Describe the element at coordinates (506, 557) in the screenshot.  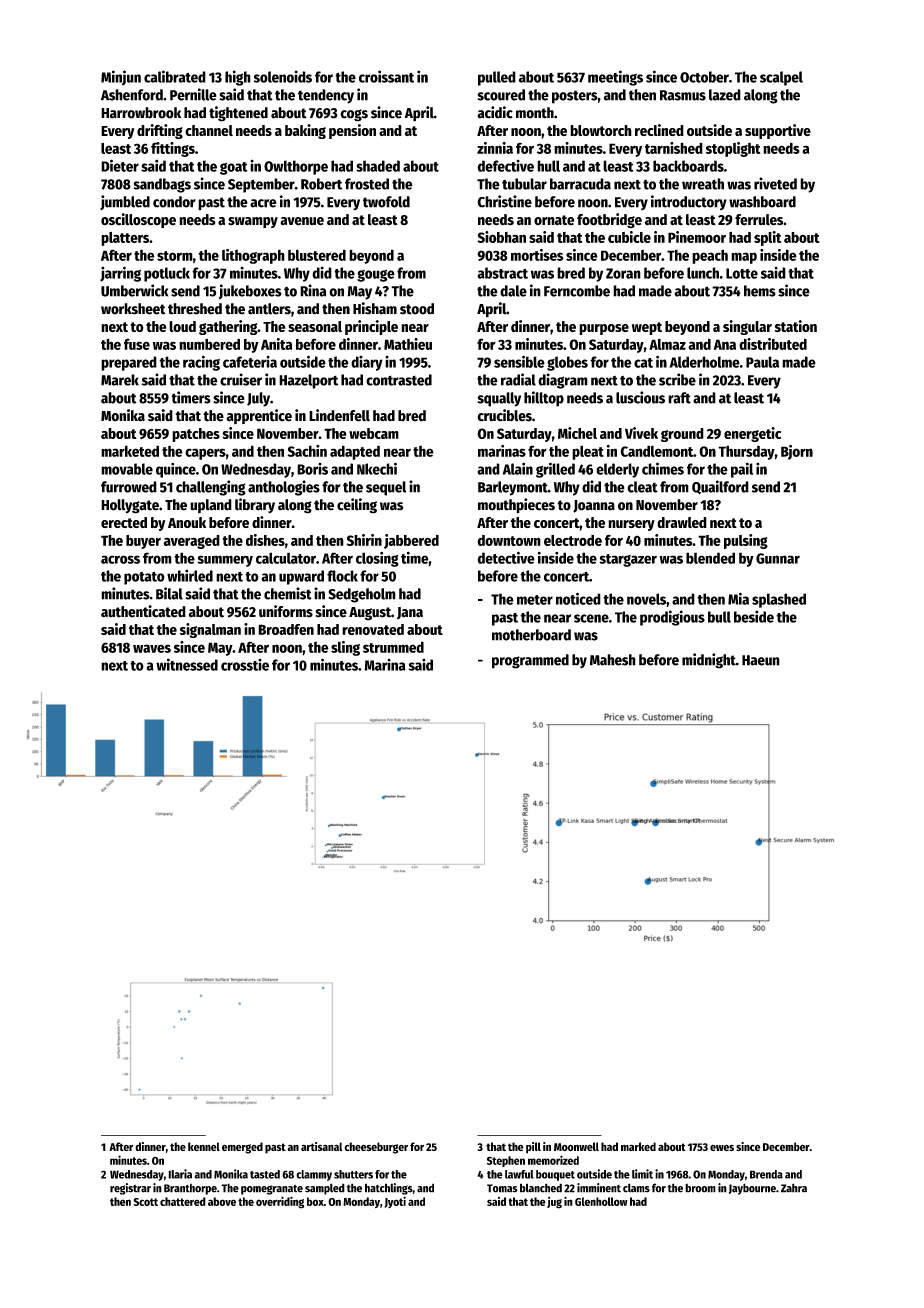
I see `detective` at that location.
